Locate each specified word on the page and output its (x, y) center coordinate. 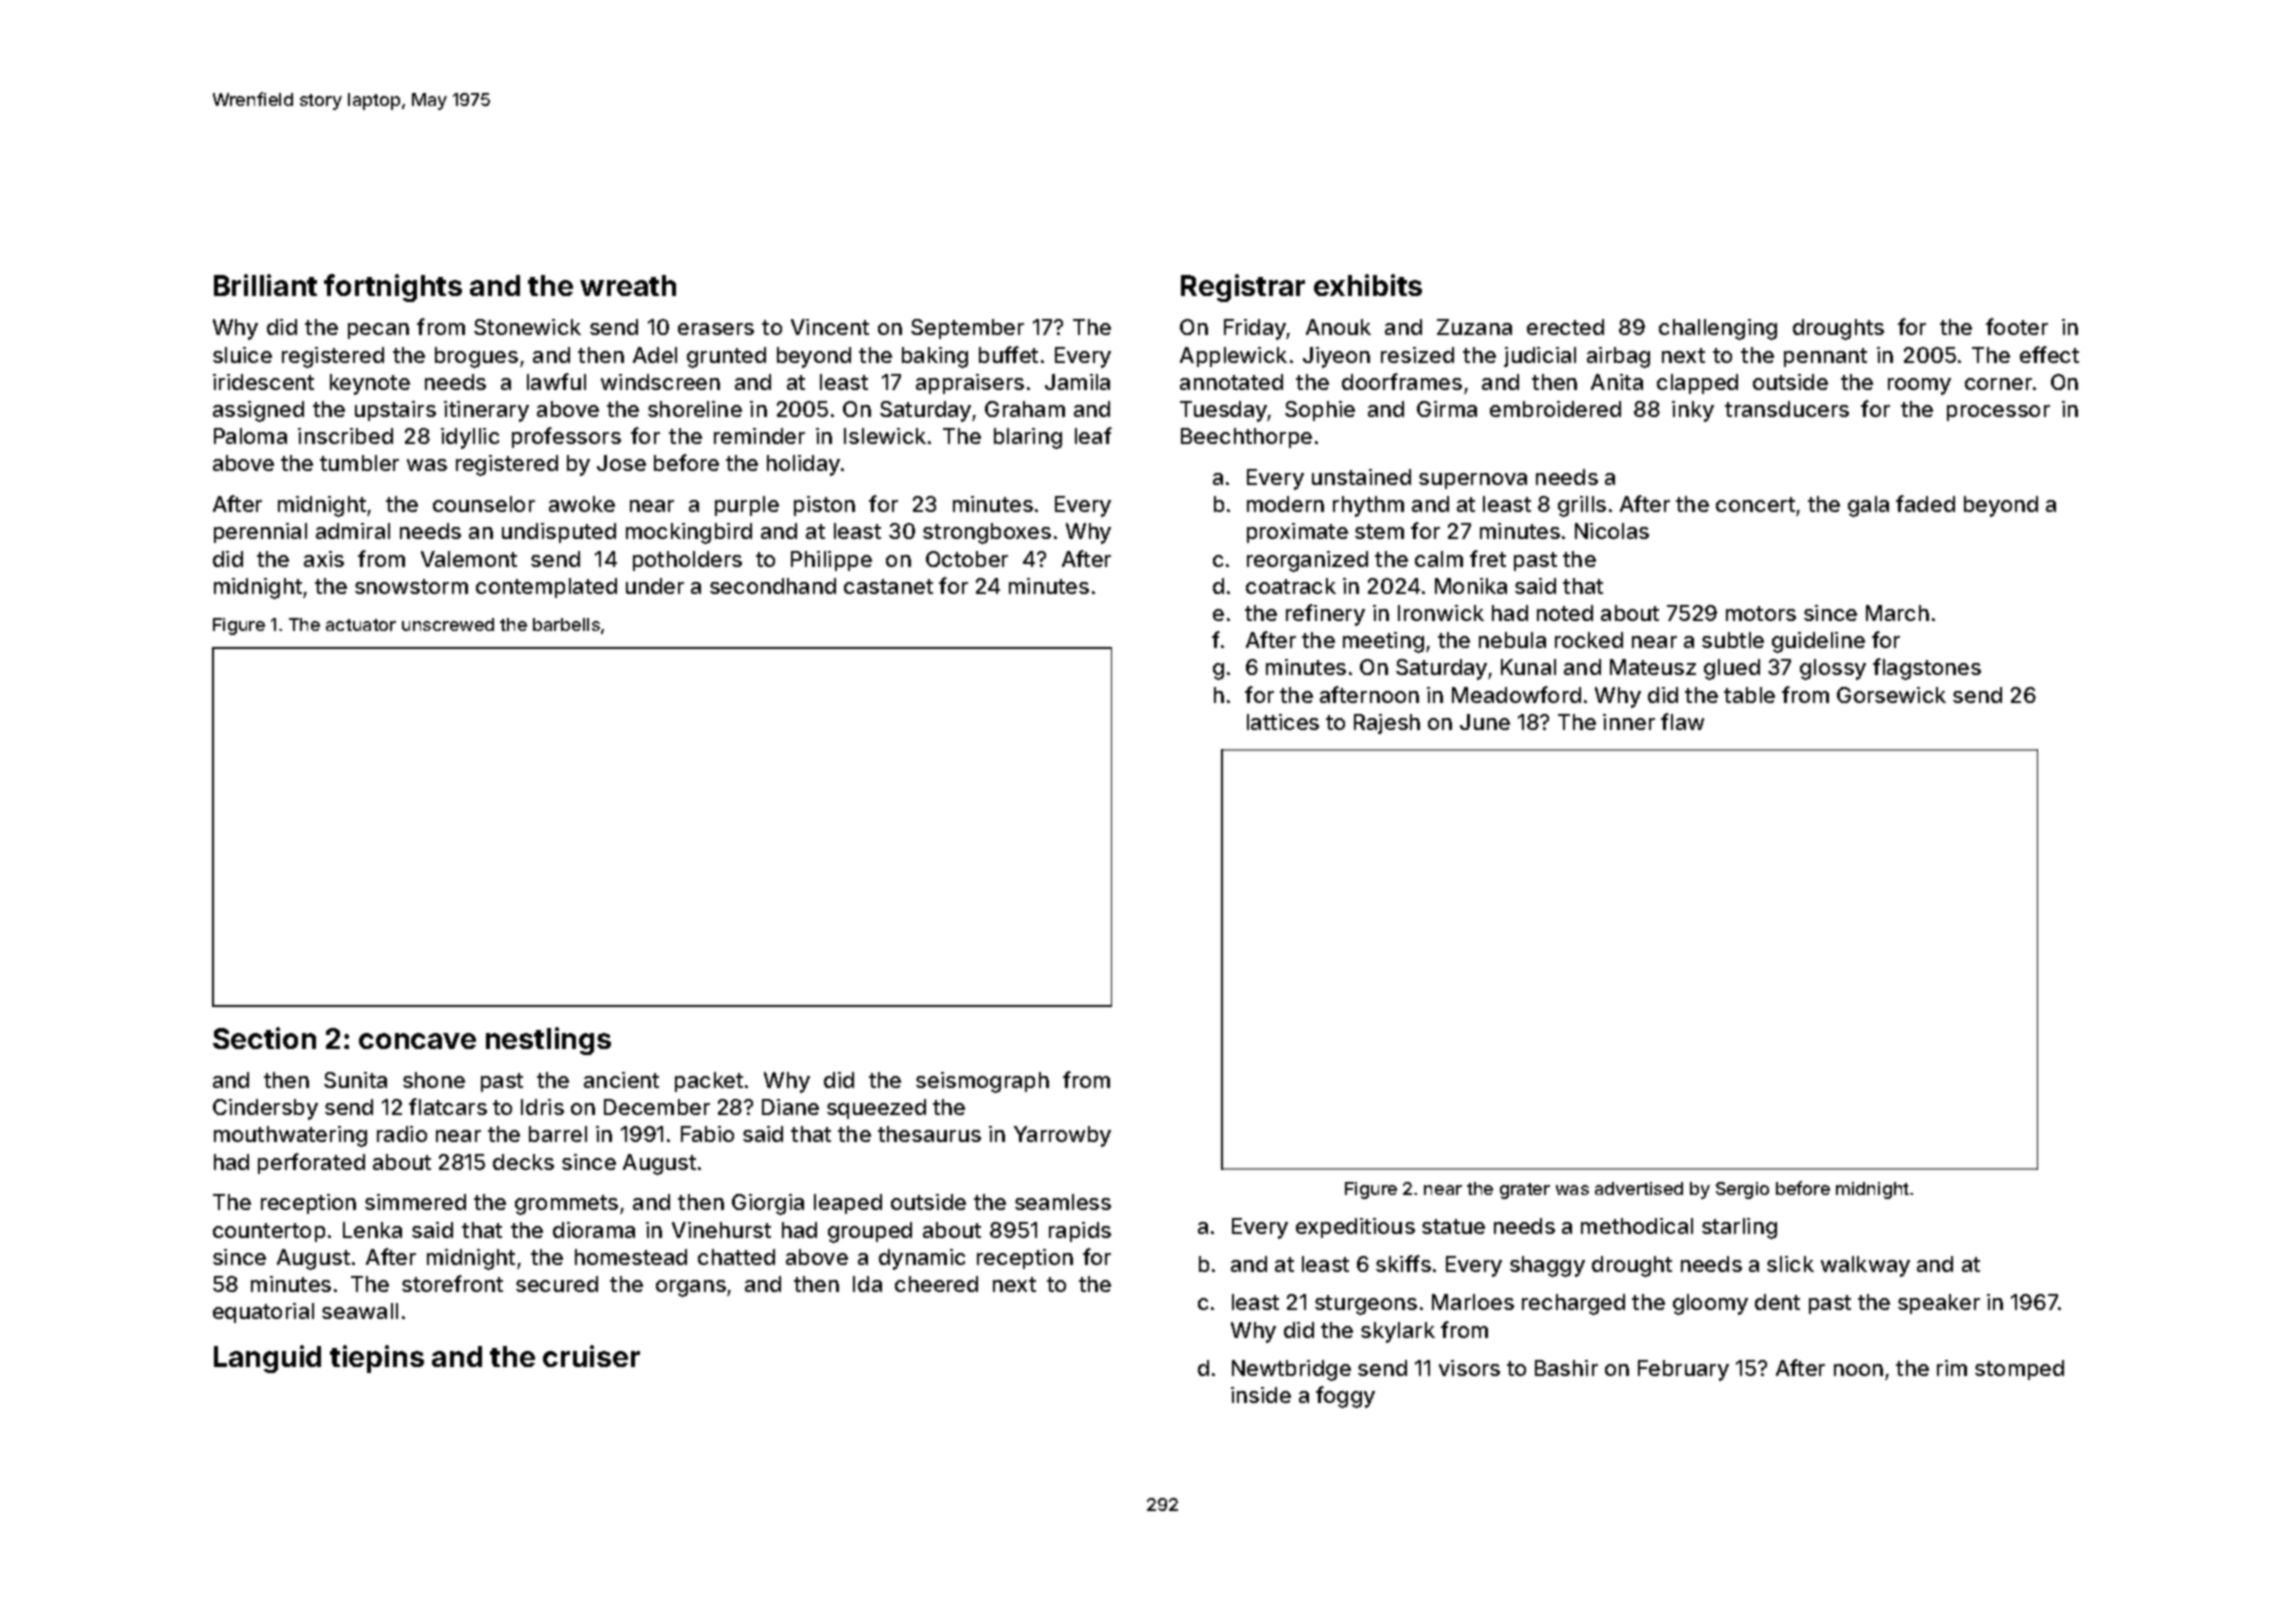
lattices (1283, 722)
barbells (566, 624)
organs (691, 1288)
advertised (1639, 1188)
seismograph (982, 1082)
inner (1629, 722)
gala (1868, 506)
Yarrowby (1062, 1136)
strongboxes (987, 533)
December (657, 1107)
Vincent (830, 327)
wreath (628, 285)
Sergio (1742, 1190)
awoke (582, 504)
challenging (1718, 329)
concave (417, 1041)
